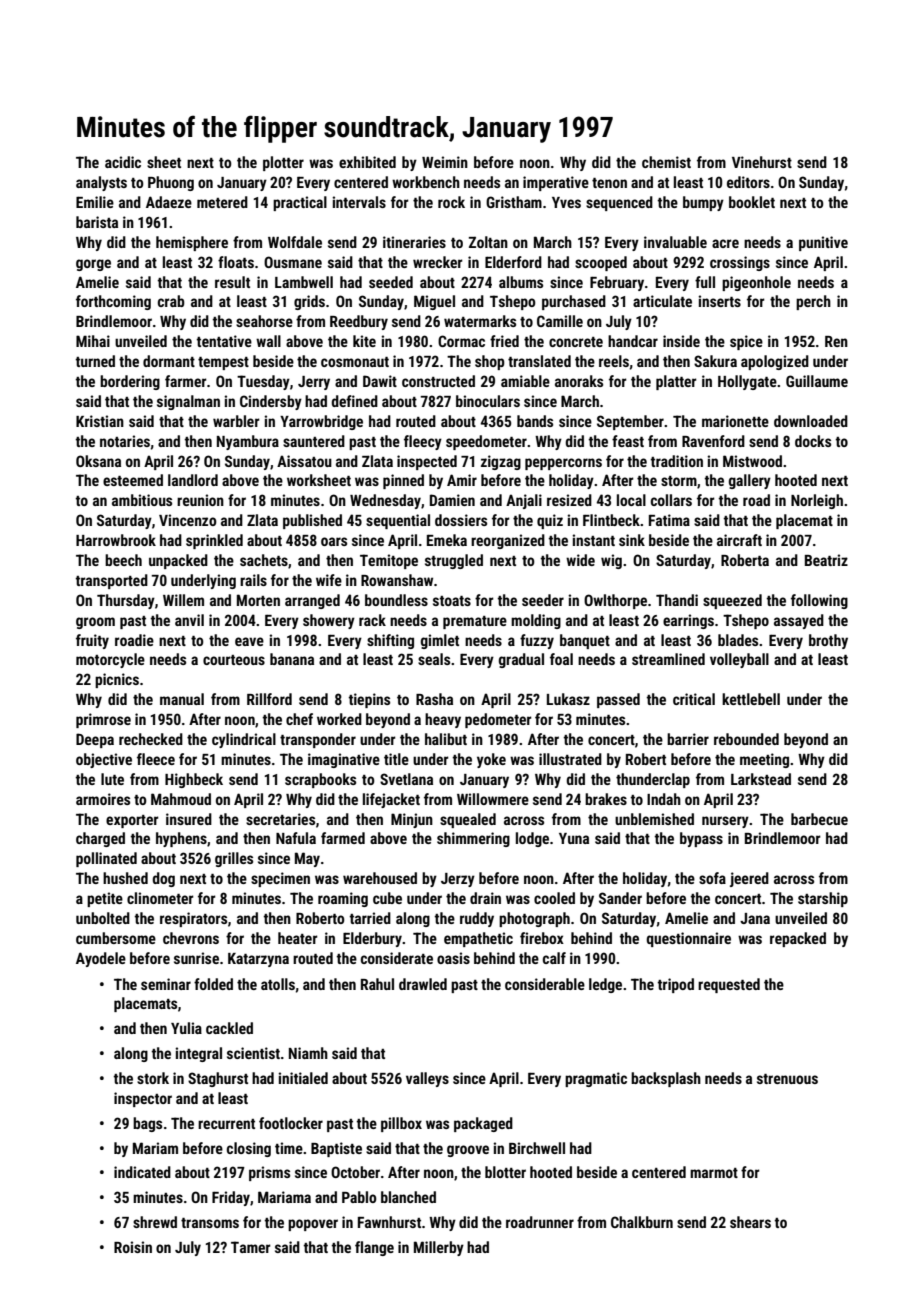 The height and width of the document is (1308, 924). What do you see at coordinates (234, 660) in the document?
I see `courteous` at bounding box center [234, 660].
